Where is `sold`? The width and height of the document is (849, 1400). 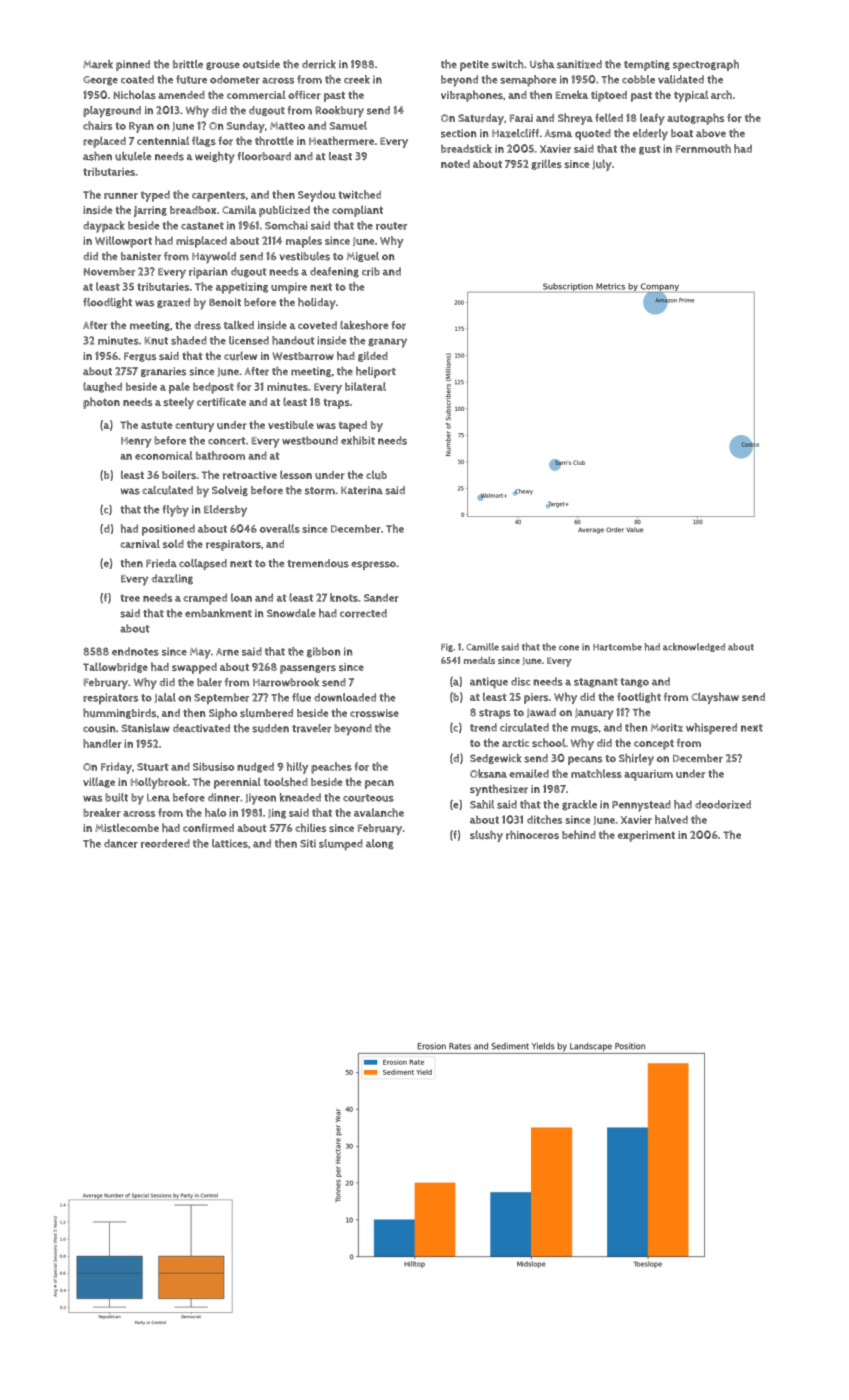 sold is located at coordinates (173, 543).
